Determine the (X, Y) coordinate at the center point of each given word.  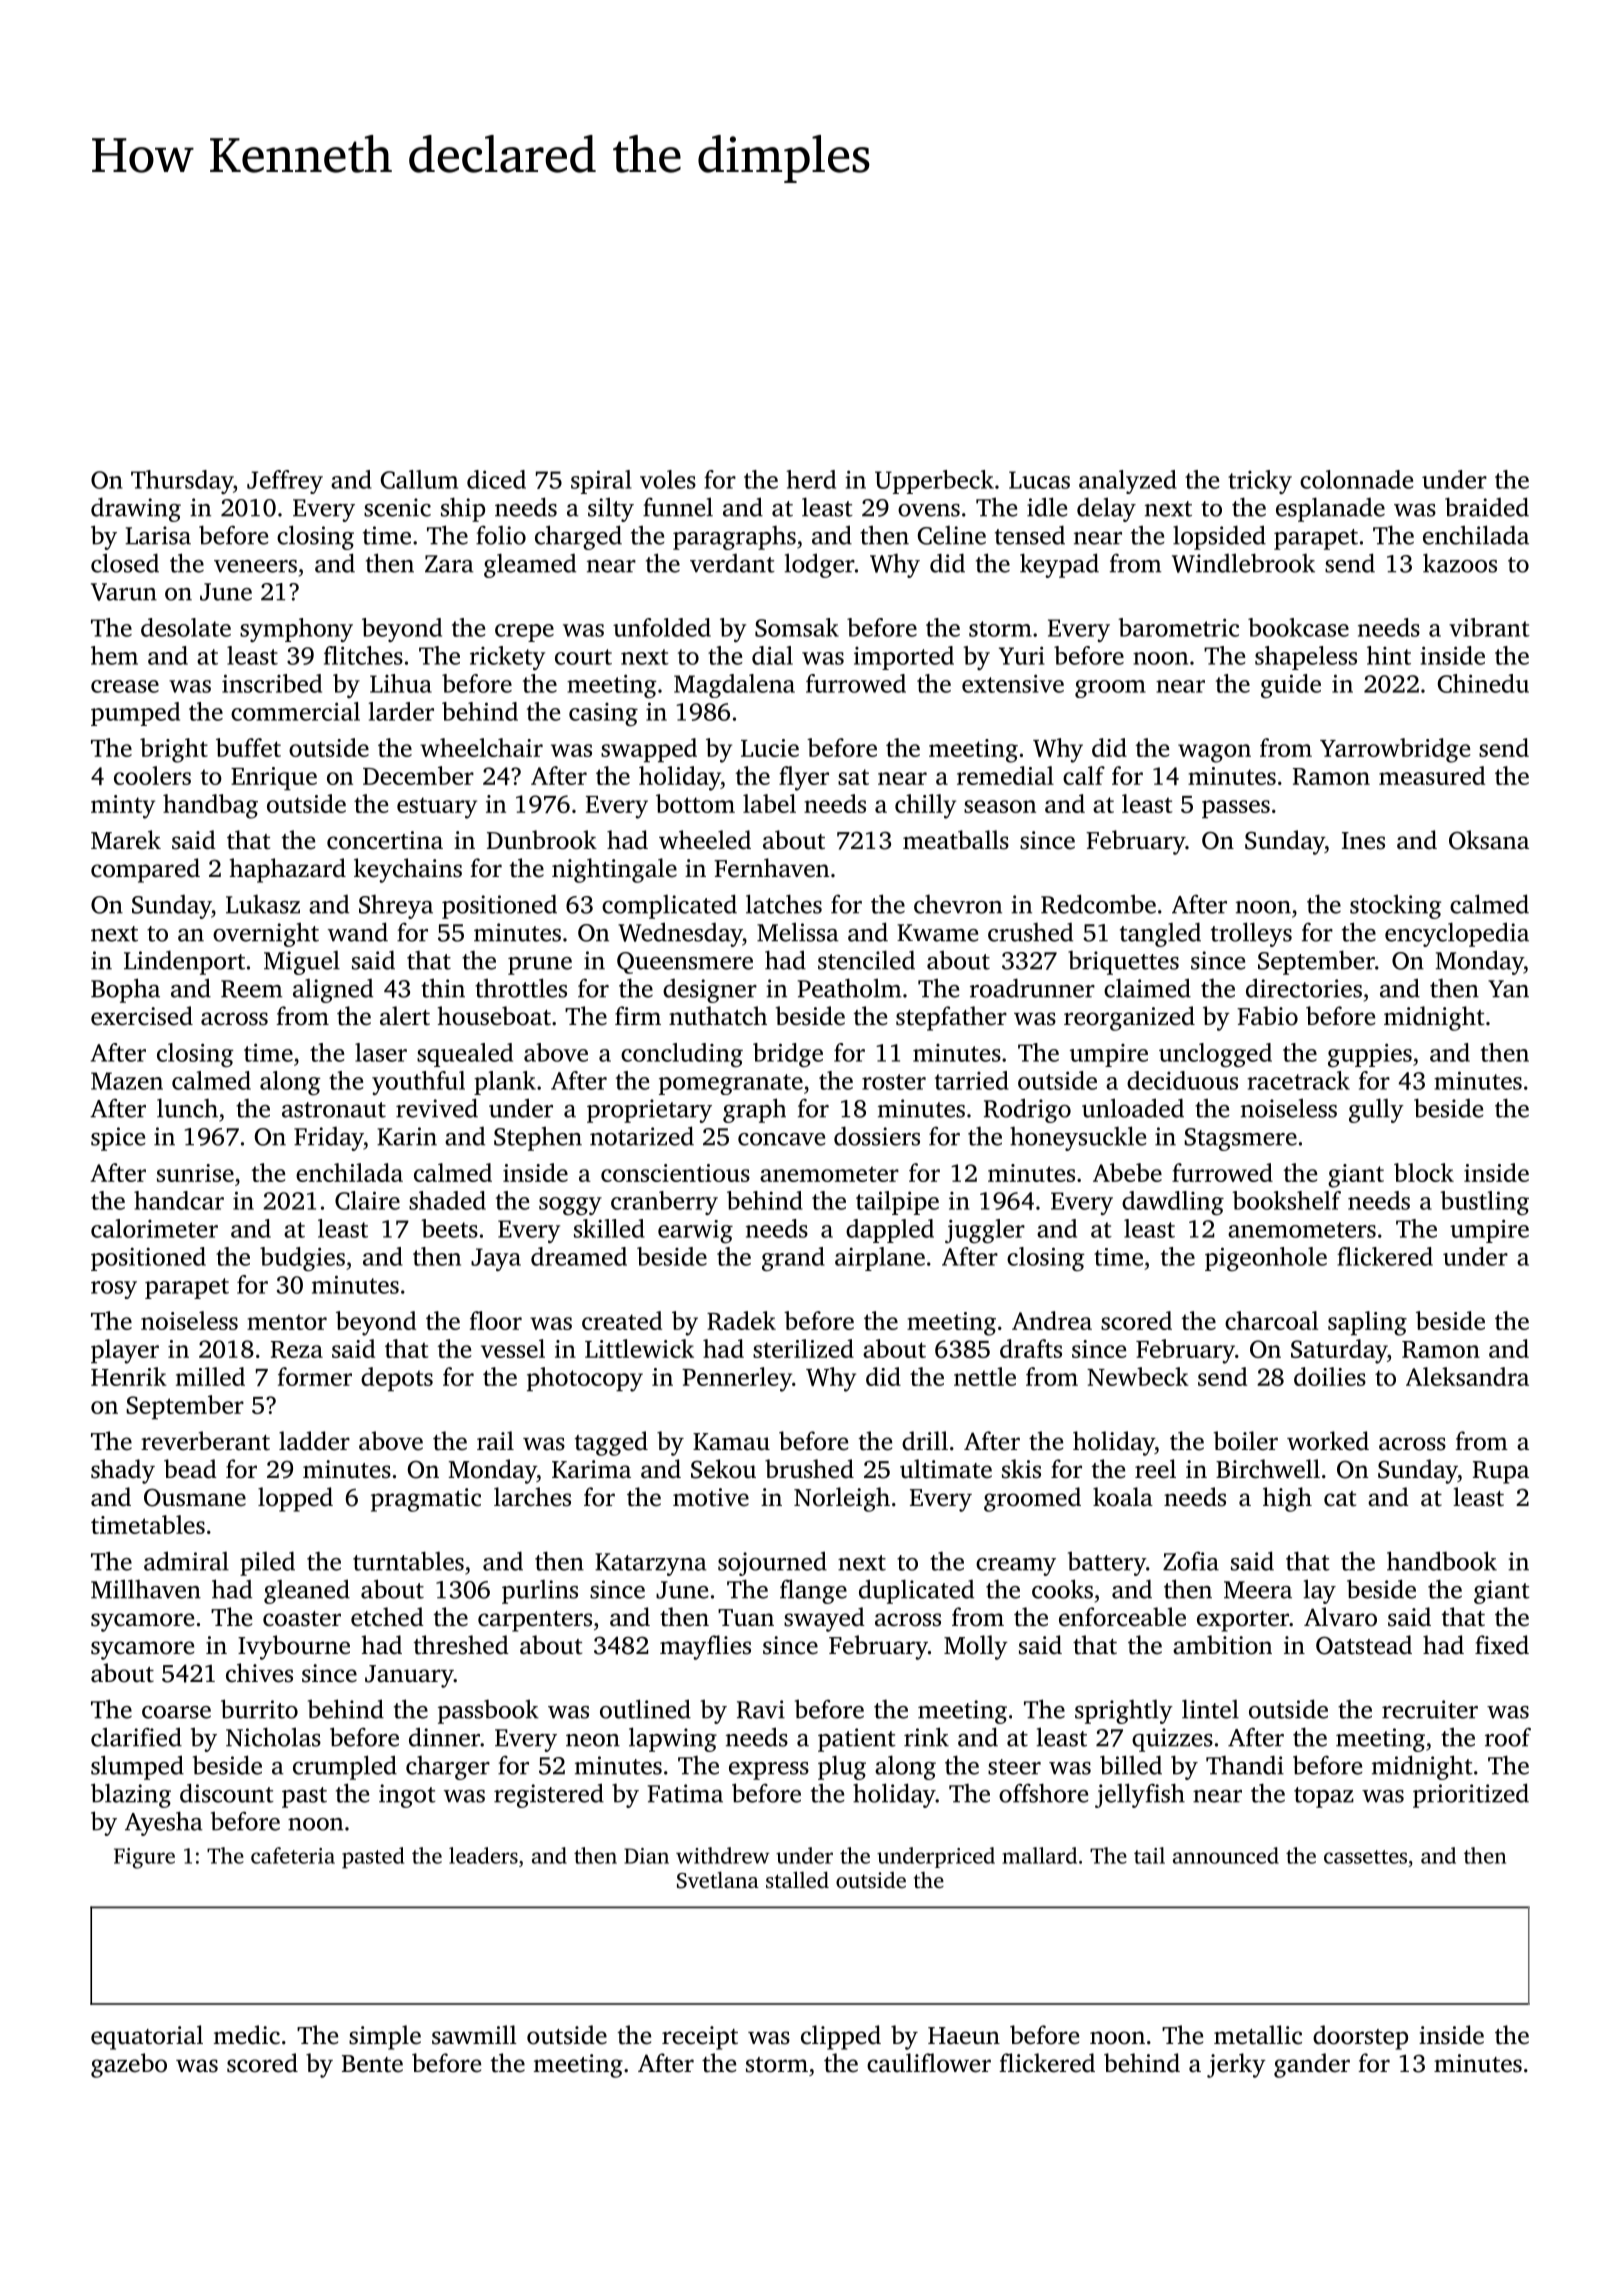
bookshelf (1286, 1200)
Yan (1508, 989)
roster (894, 1082)
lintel (1210, 1709)
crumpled (345, 1767)
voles (668, 479)
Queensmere (685, 963)
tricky (1260, 482)
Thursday (182, 482)
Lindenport (184, 962)
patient (857, 1740)
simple (385, 2037)
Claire (367, 1200)
